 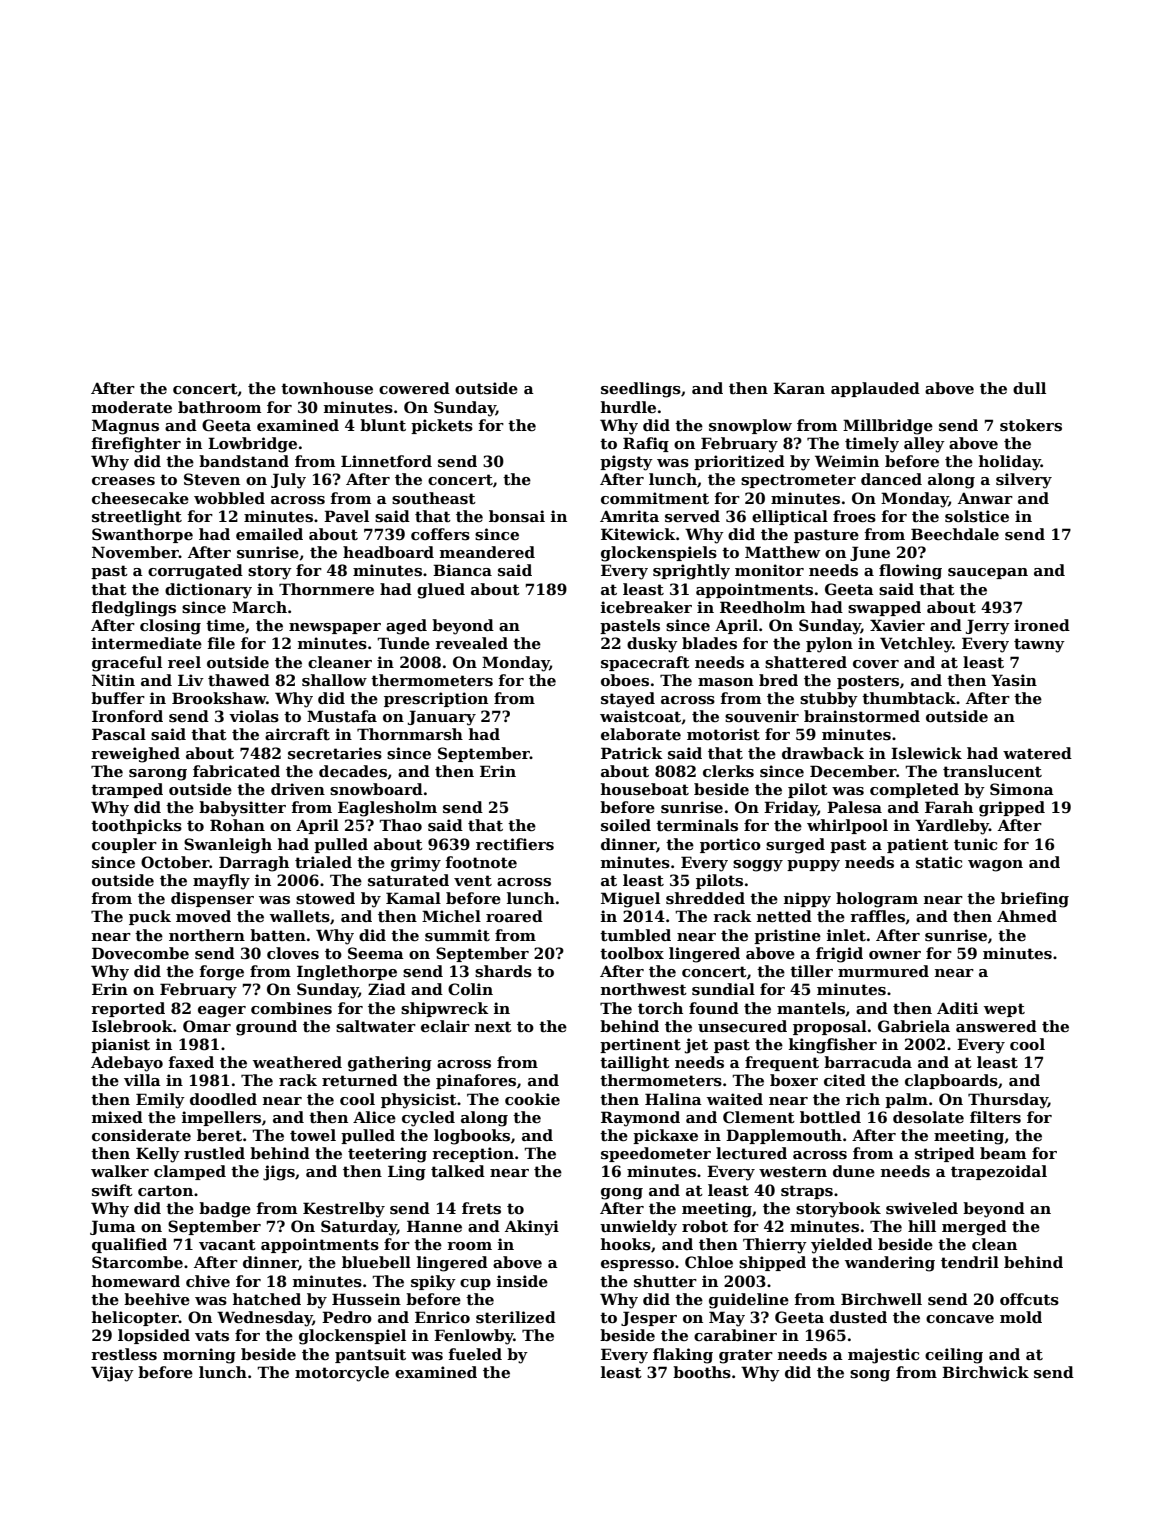 What do you see at coordinates (127, 790) in the screenshot?
I see `tramped` at bounding box center [127, 790].
